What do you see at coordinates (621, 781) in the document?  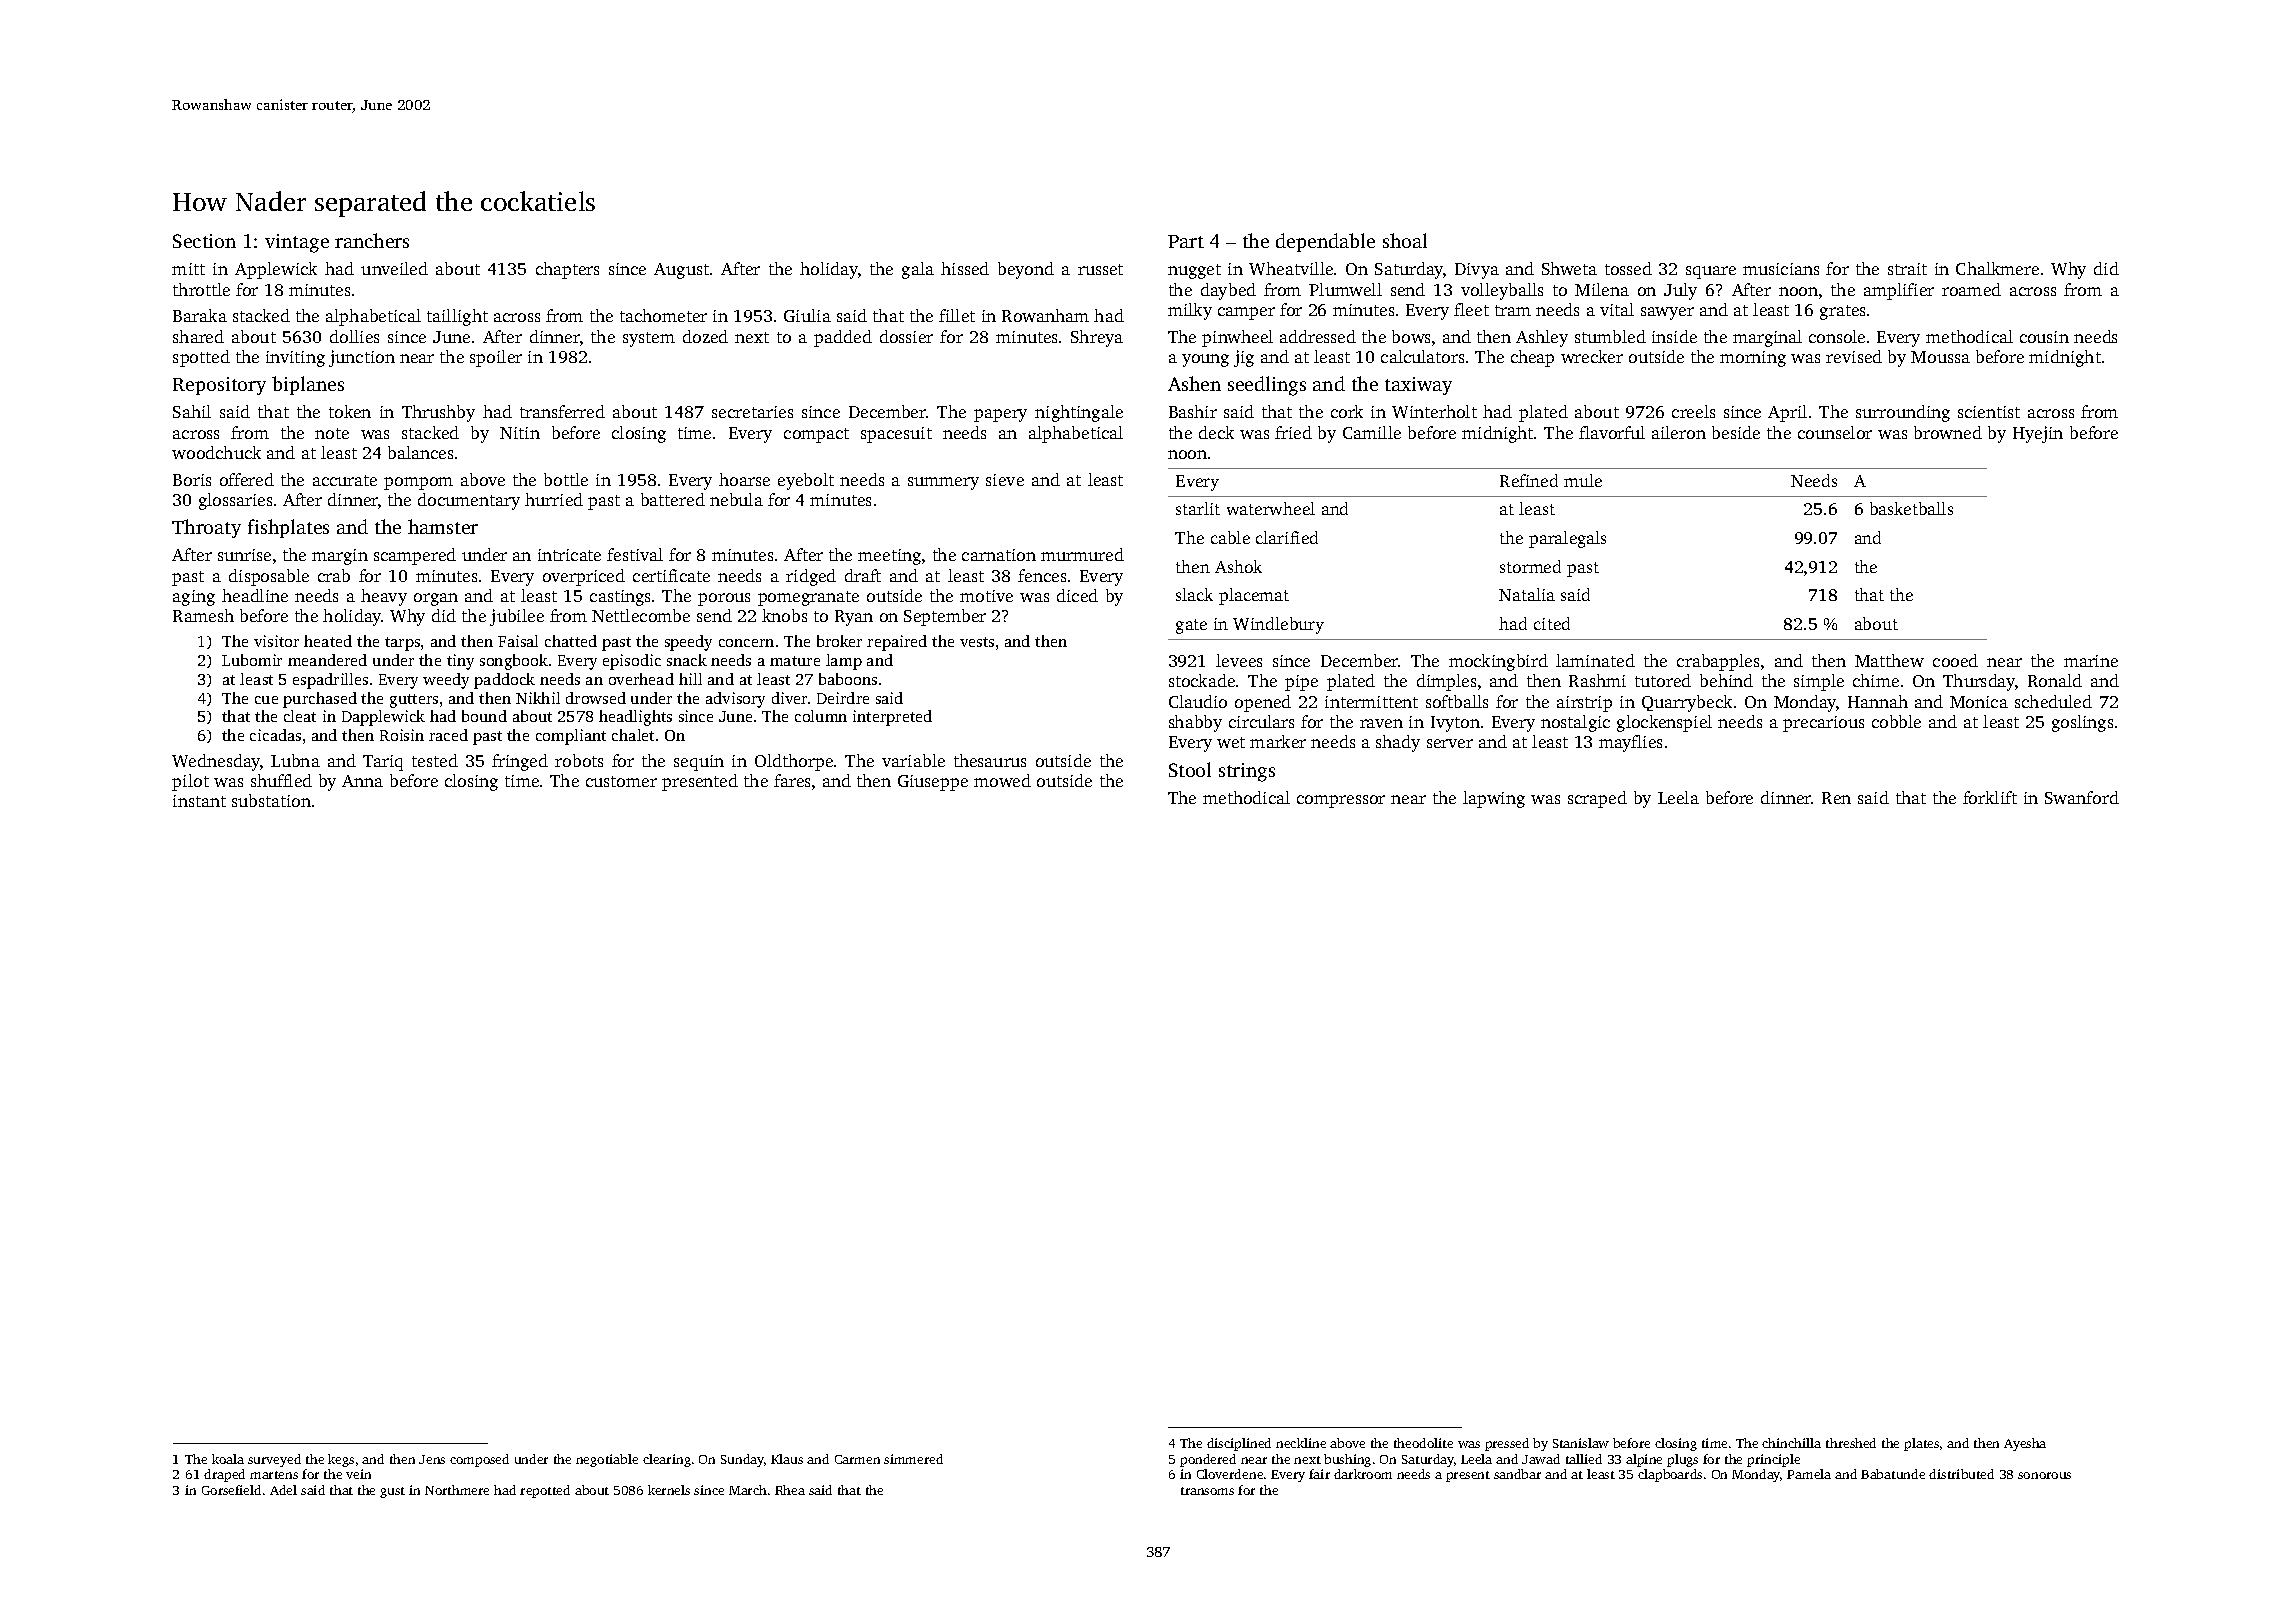 I see `customer` at bounding box center [621, 781].
